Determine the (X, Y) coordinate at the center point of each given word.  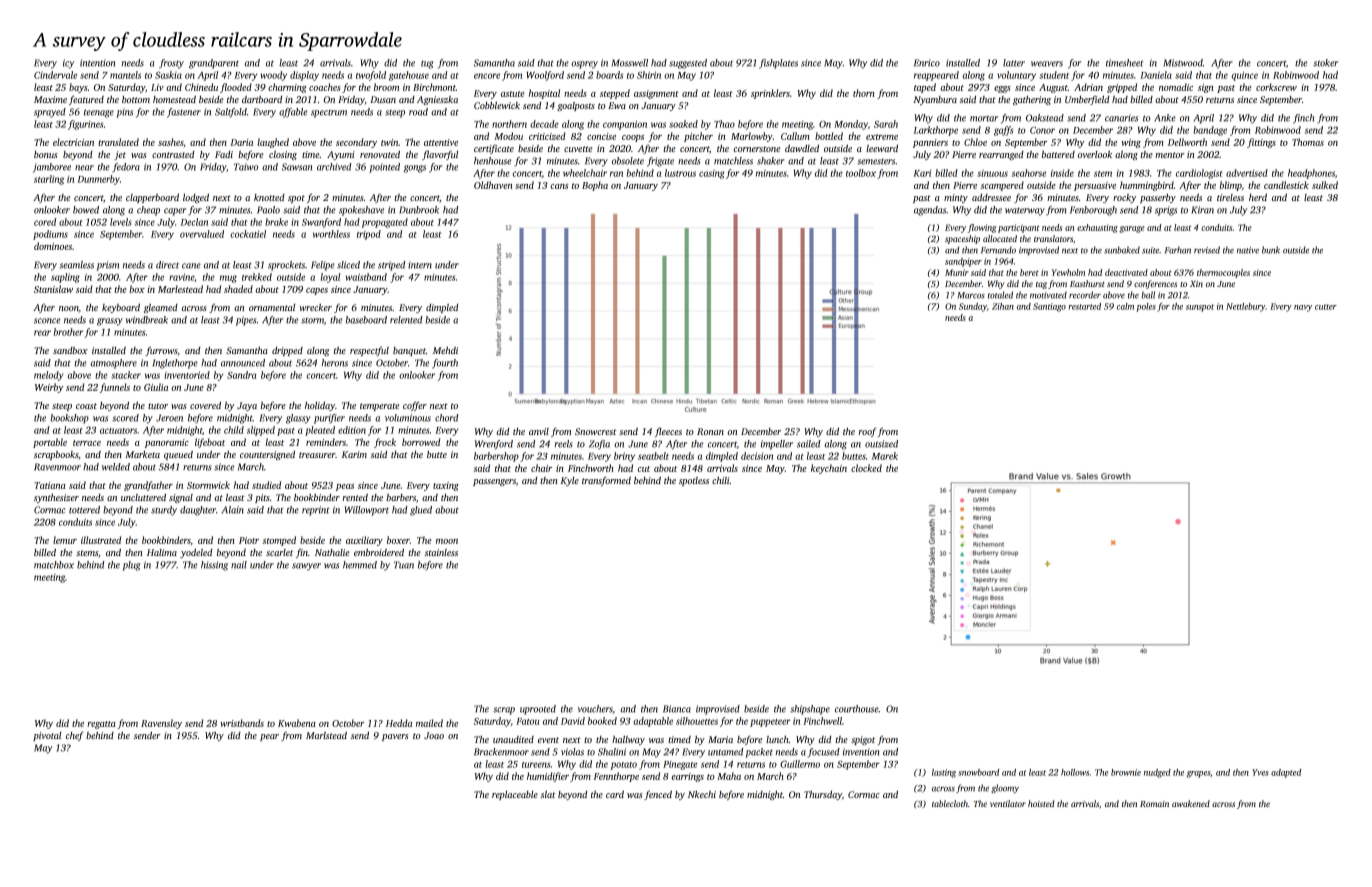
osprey (584, 65)
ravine (181, 277)
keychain (829, 469)
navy (1303, 308)
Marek (885, 456)
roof (868, 432)
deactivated (1126, 272)
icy (68, 64)
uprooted (538, 710)
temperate (379, 407)
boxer (398, 540)
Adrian (1088, 87)
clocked (866, 468)
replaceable (515, 795)
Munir (957, 272)
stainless (441, 552)
